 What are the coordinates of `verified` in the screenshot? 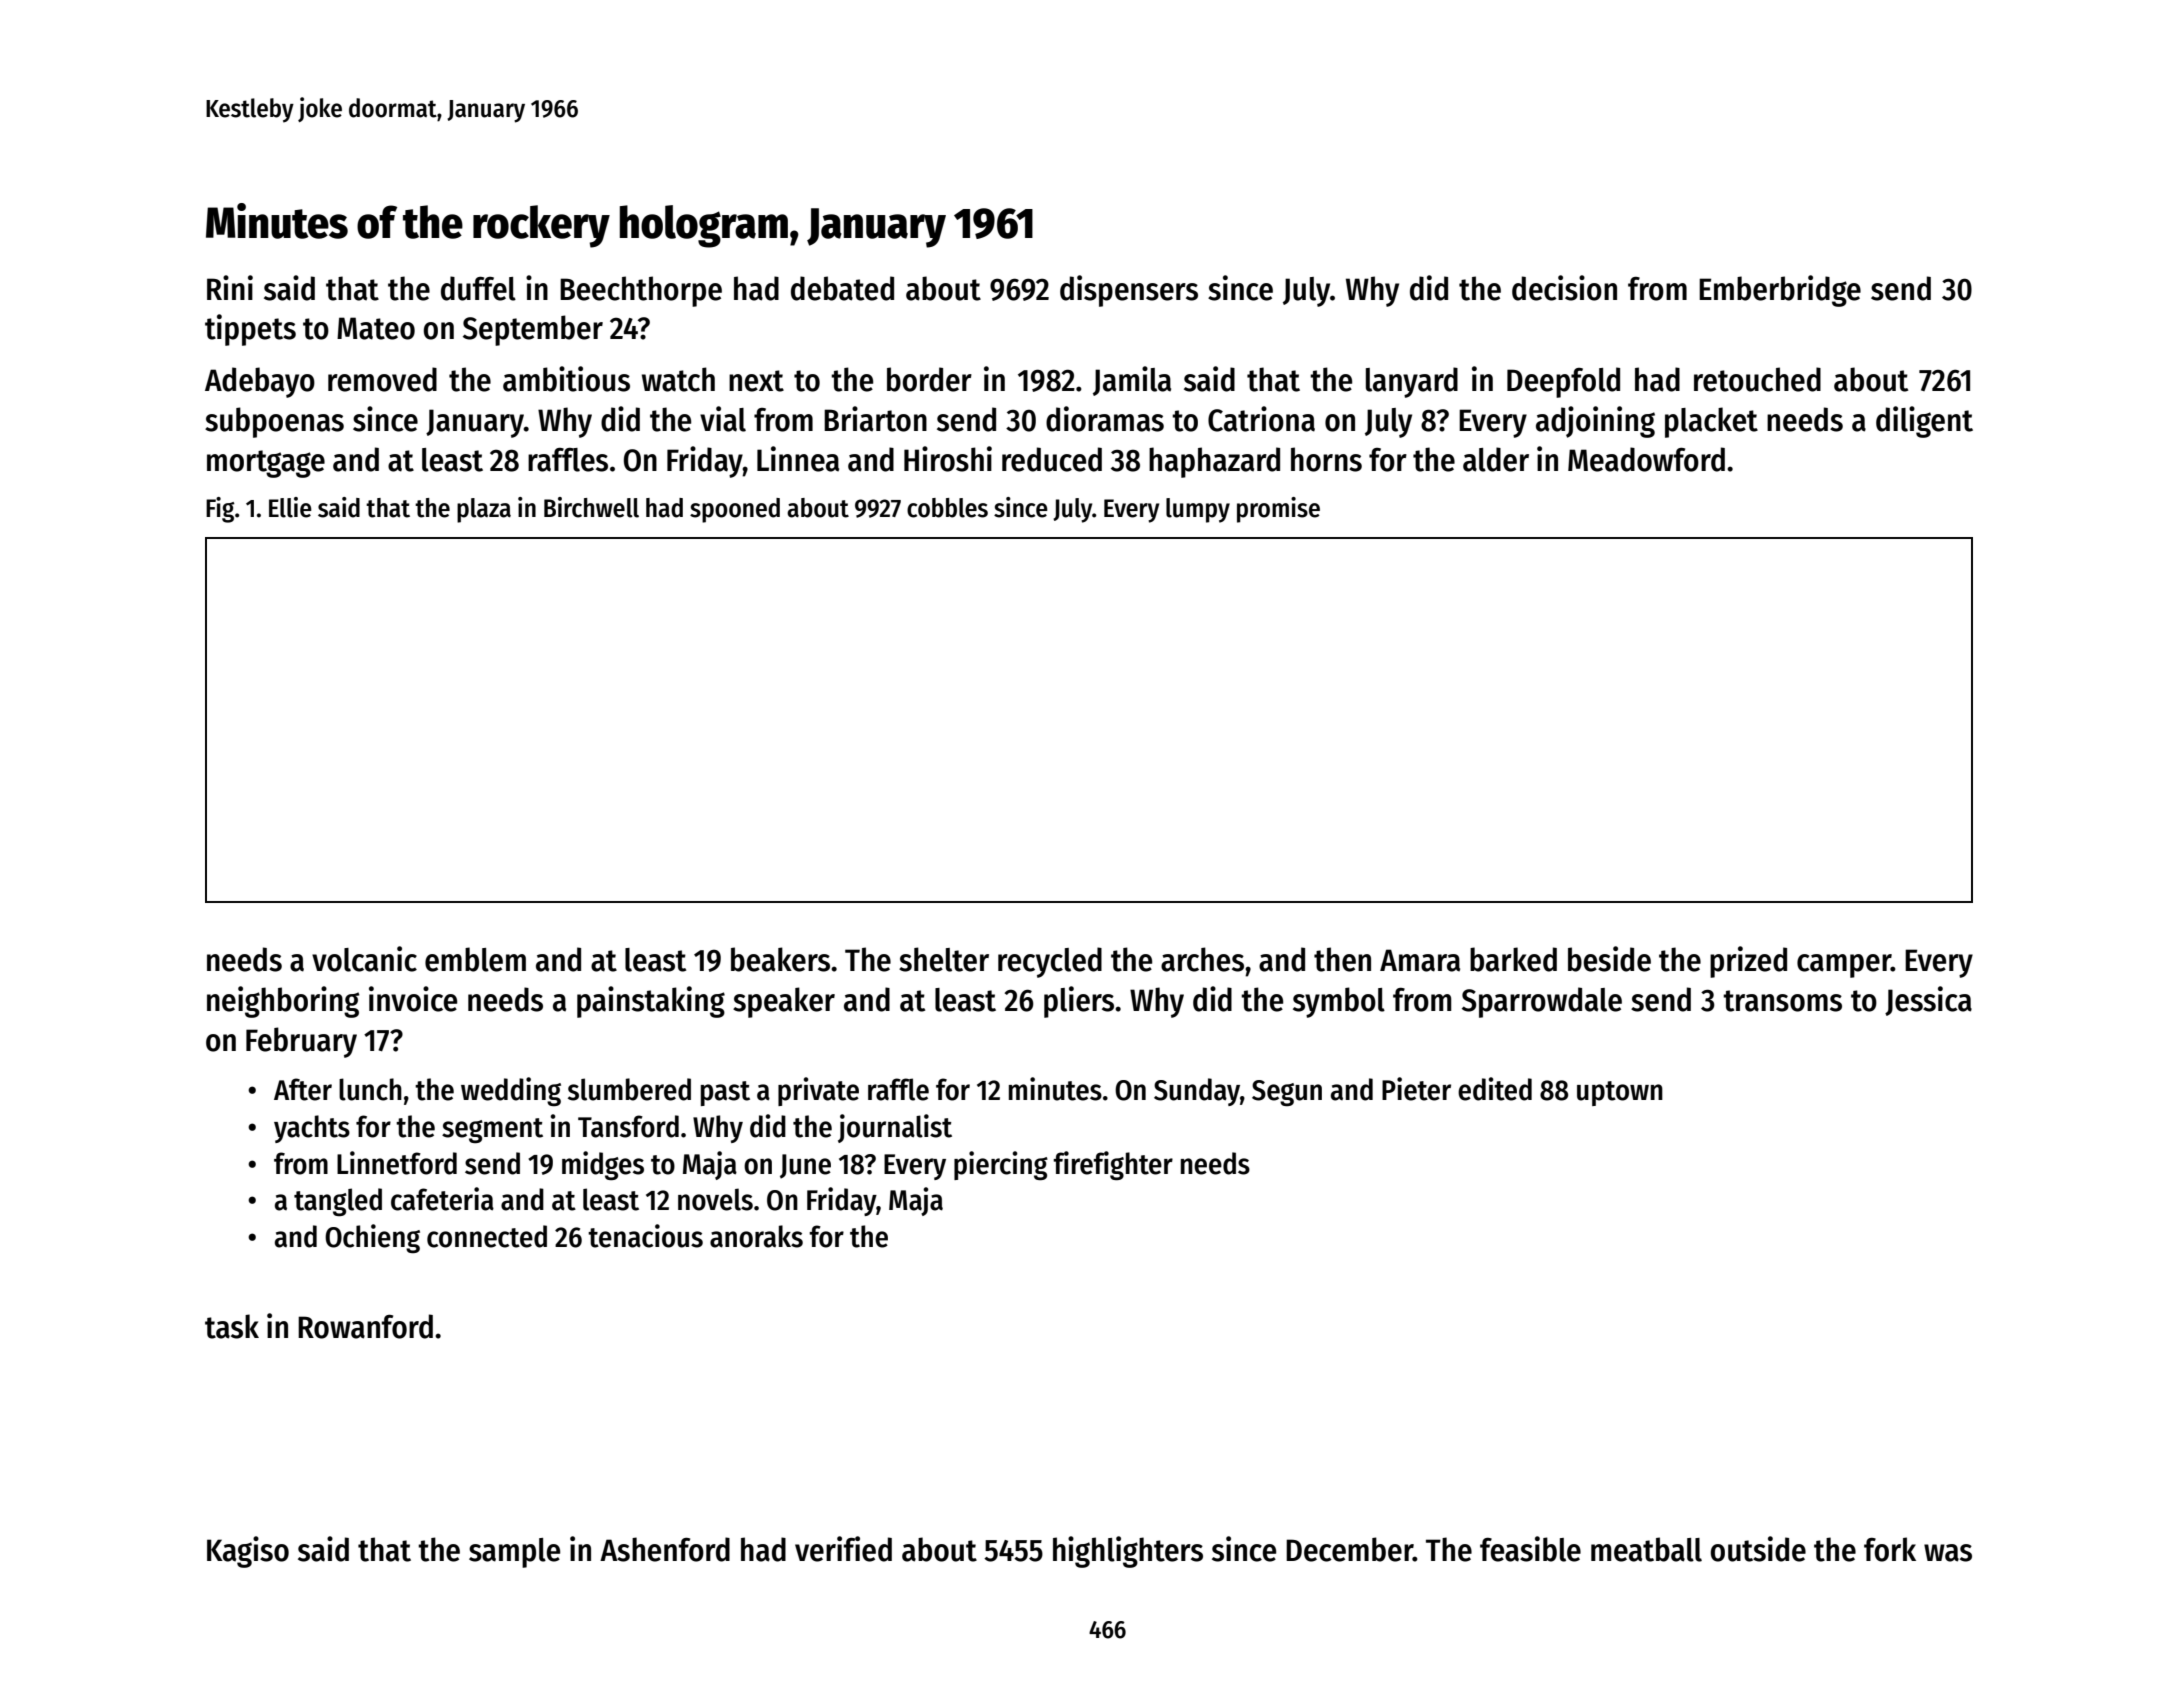 It's located at (843, 1549).
